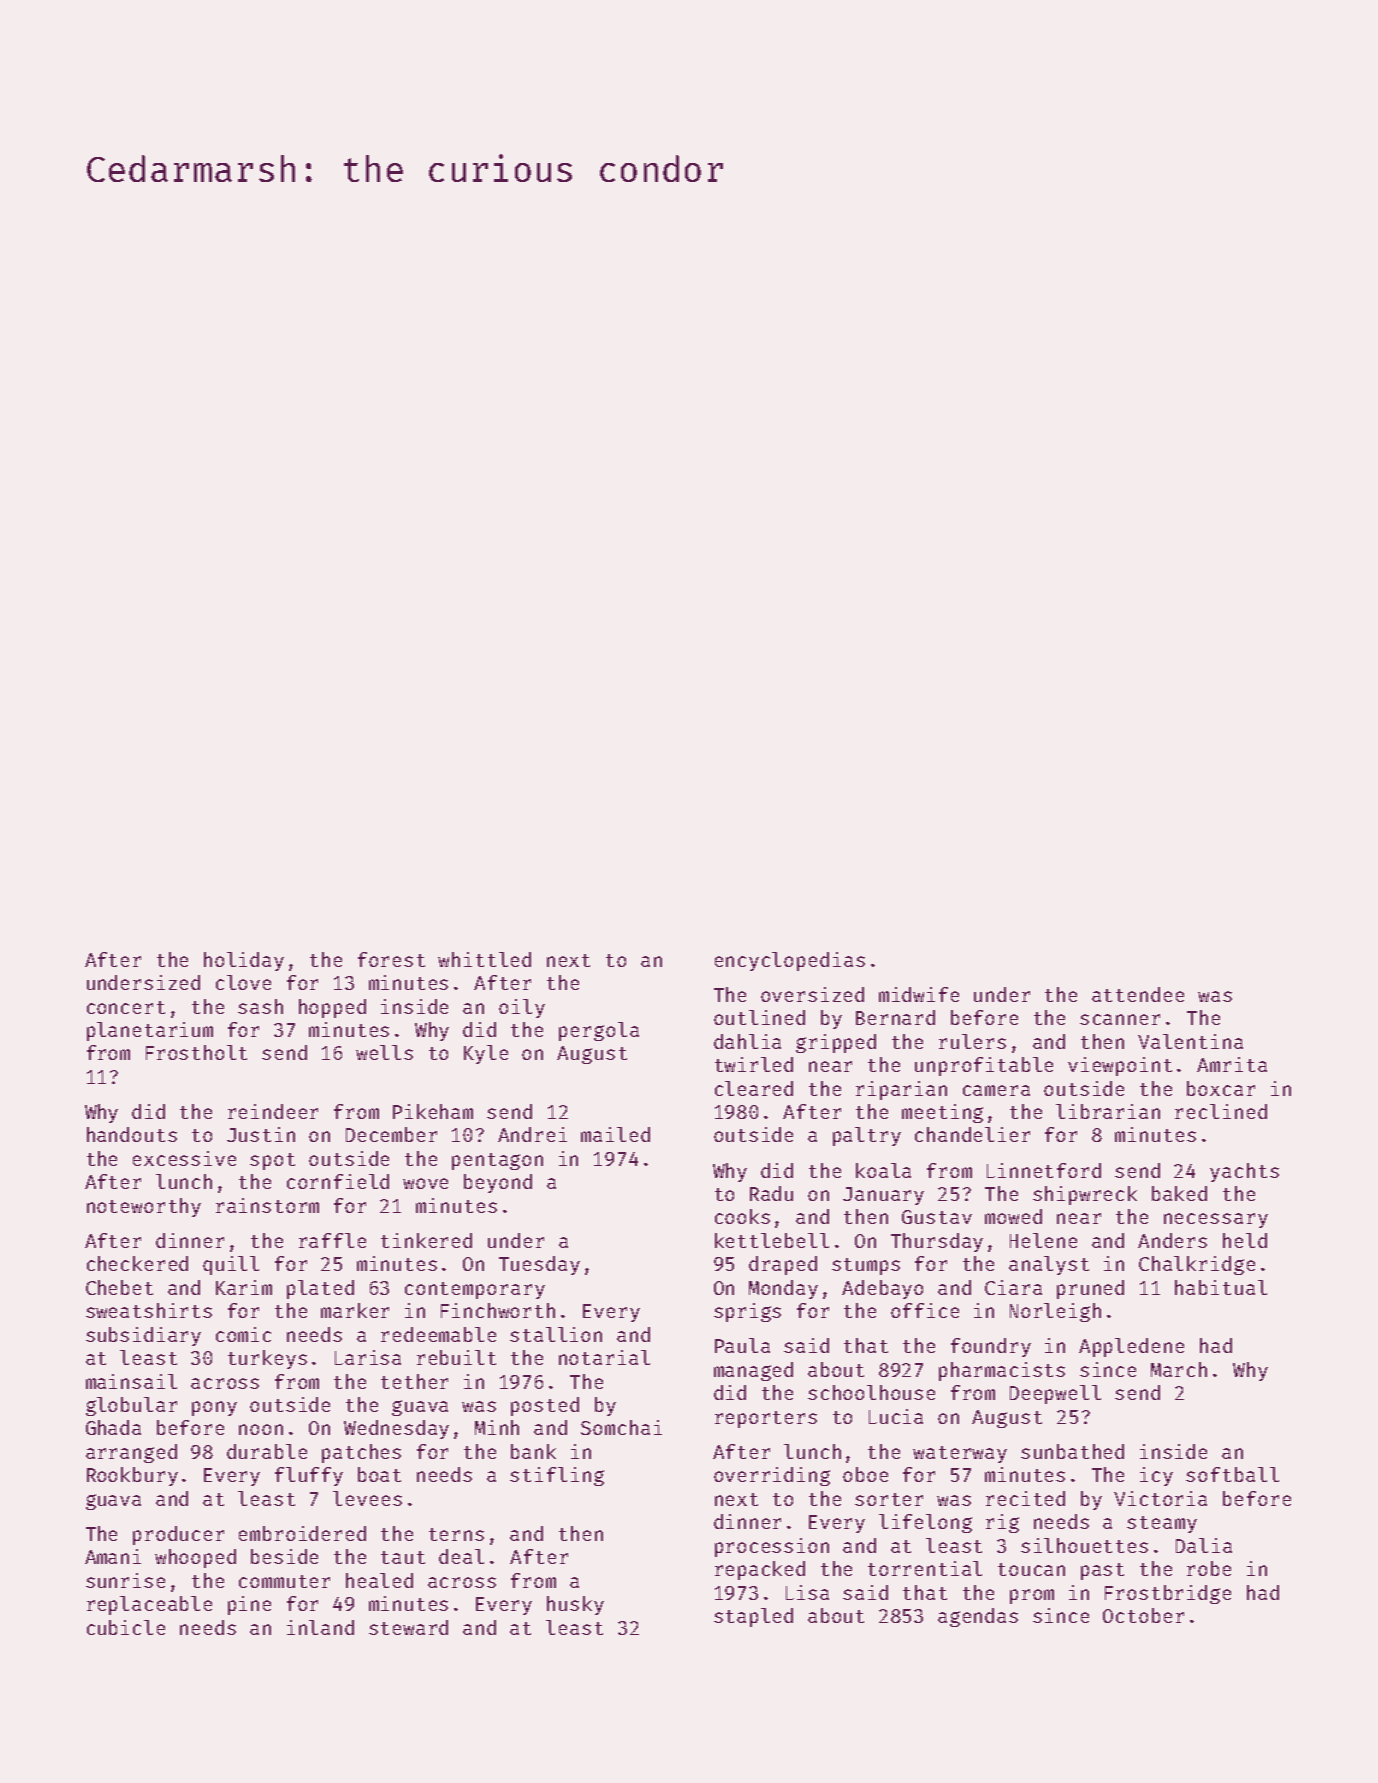 This screenshot has width=1378, height=1783. What do you see at coordinates (1244, 1172) in the screenshot?
I see `yachts` at bounding box center [1244, 1172].
